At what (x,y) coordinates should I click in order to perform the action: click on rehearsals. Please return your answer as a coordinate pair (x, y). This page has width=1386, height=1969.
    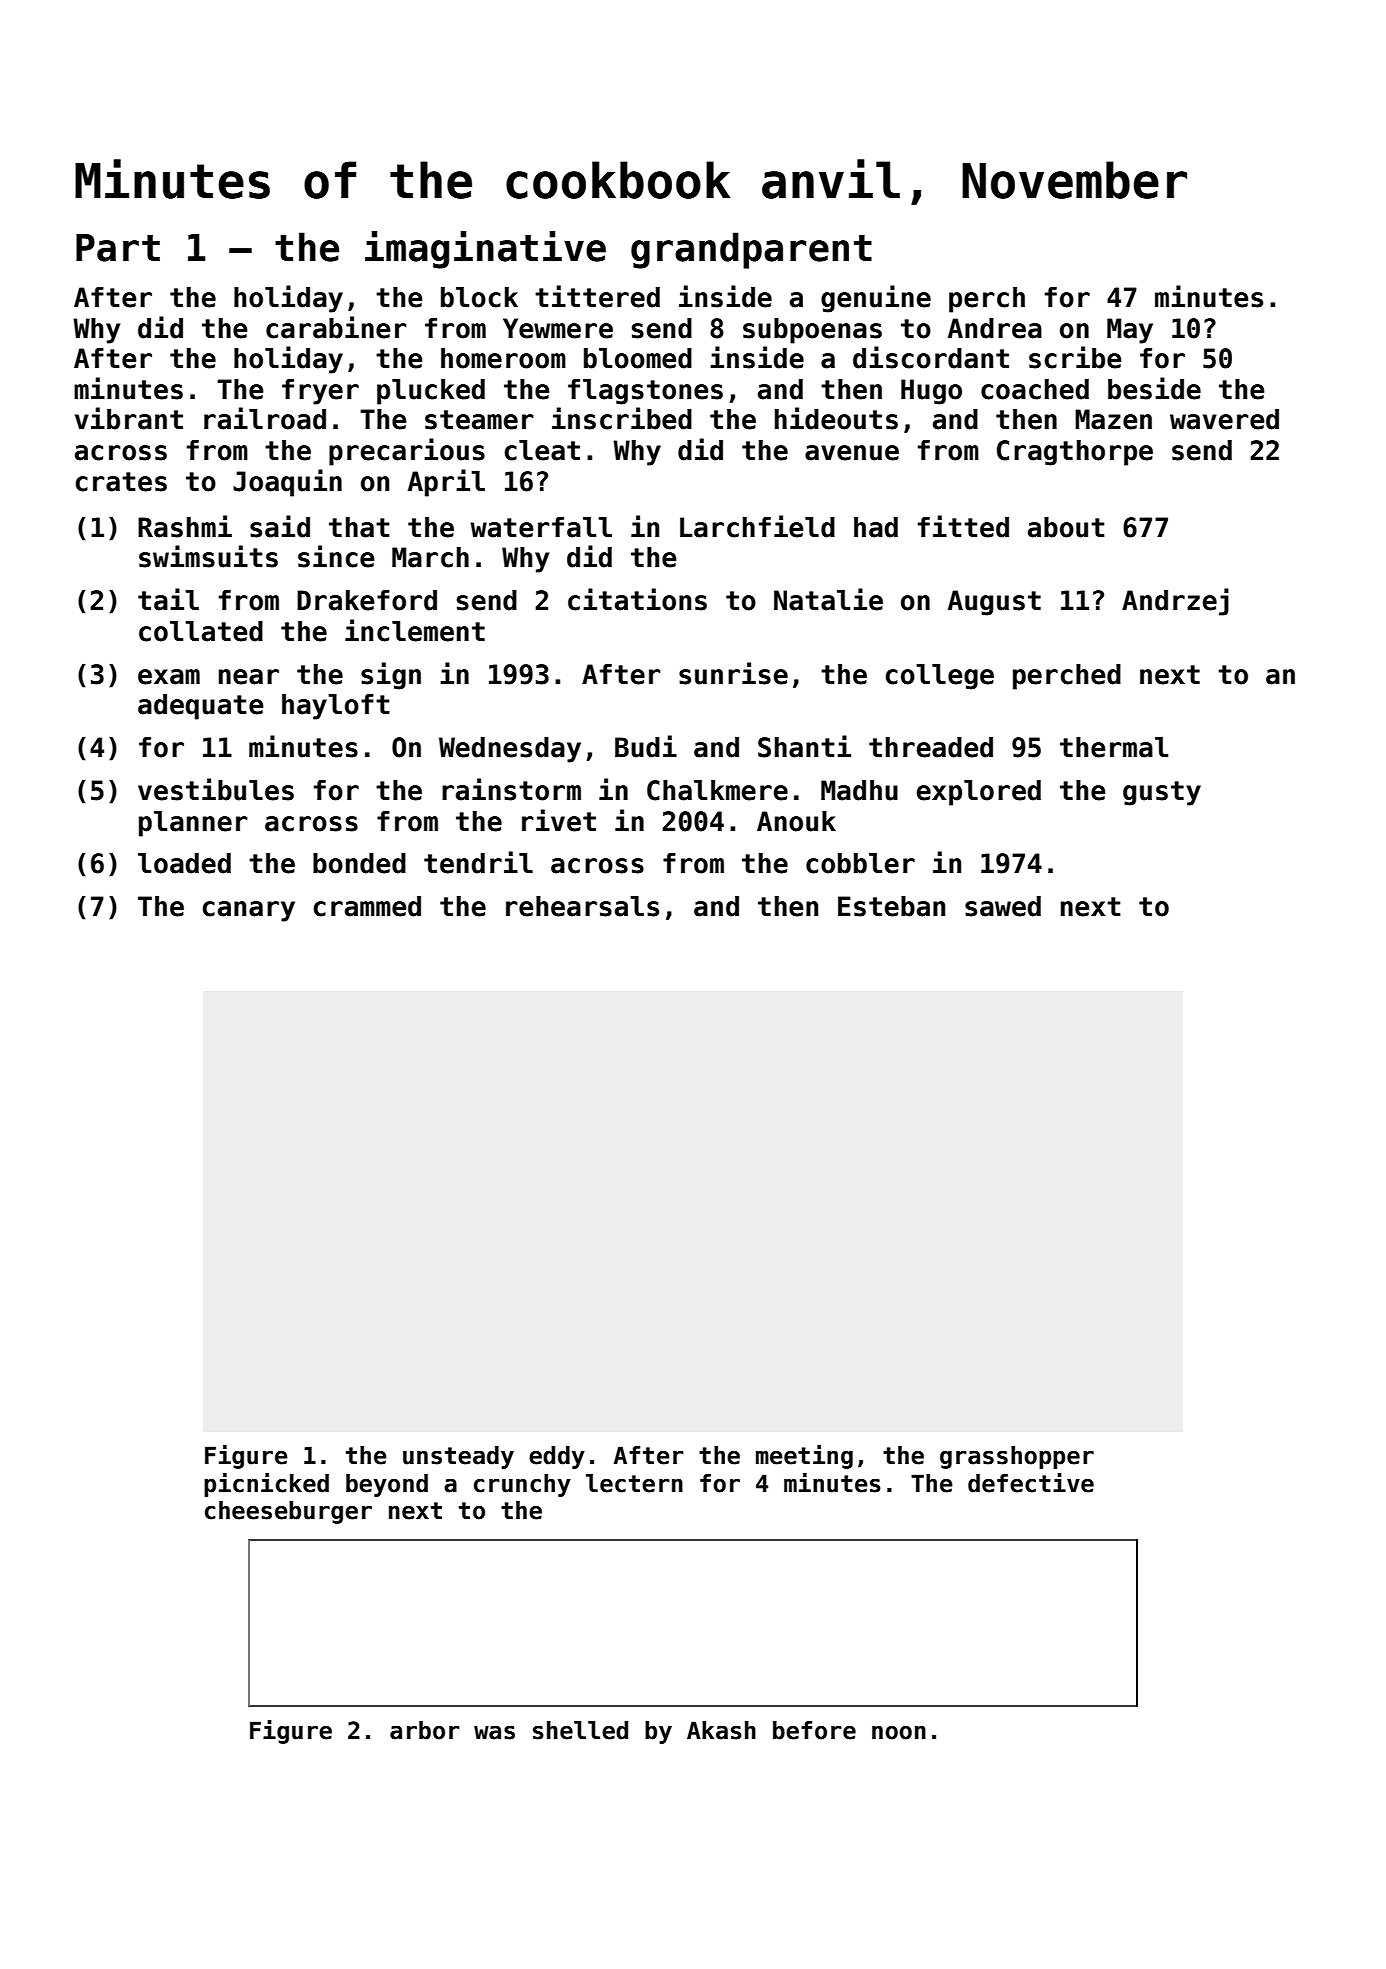
    Looking at the image, I should click on (582, 906).
